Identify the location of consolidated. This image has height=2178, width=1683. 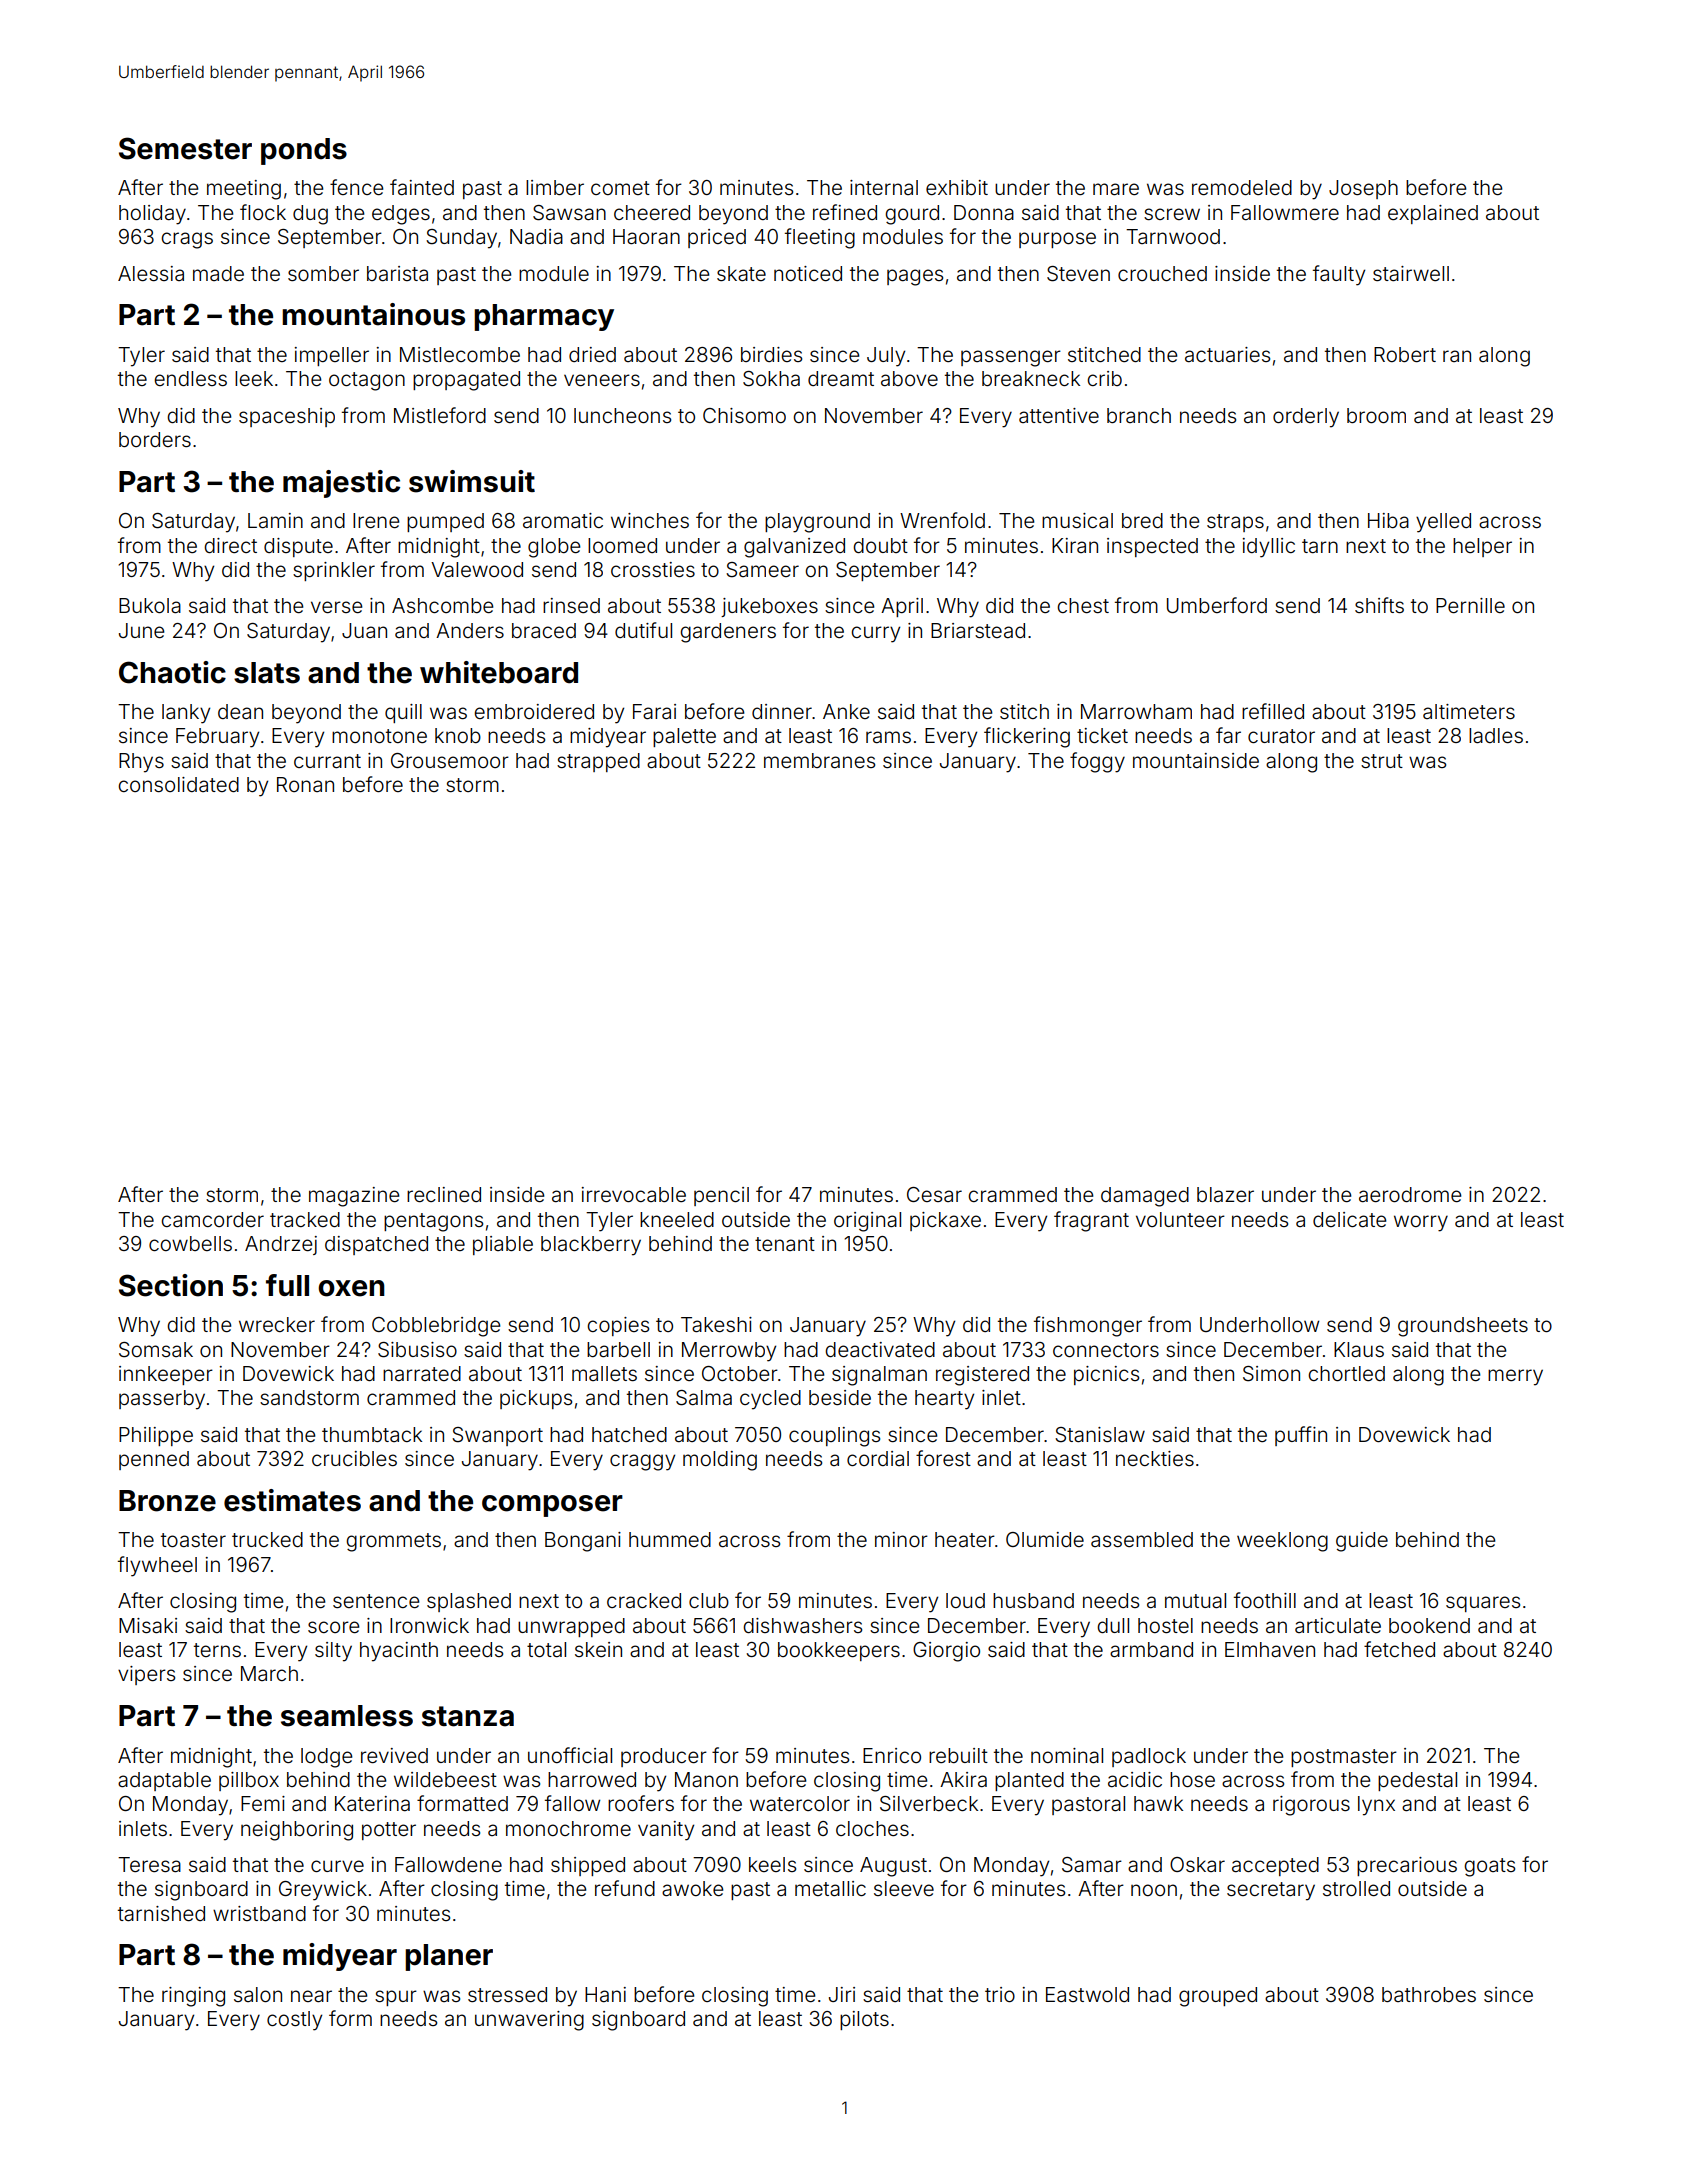
(178, 784).
